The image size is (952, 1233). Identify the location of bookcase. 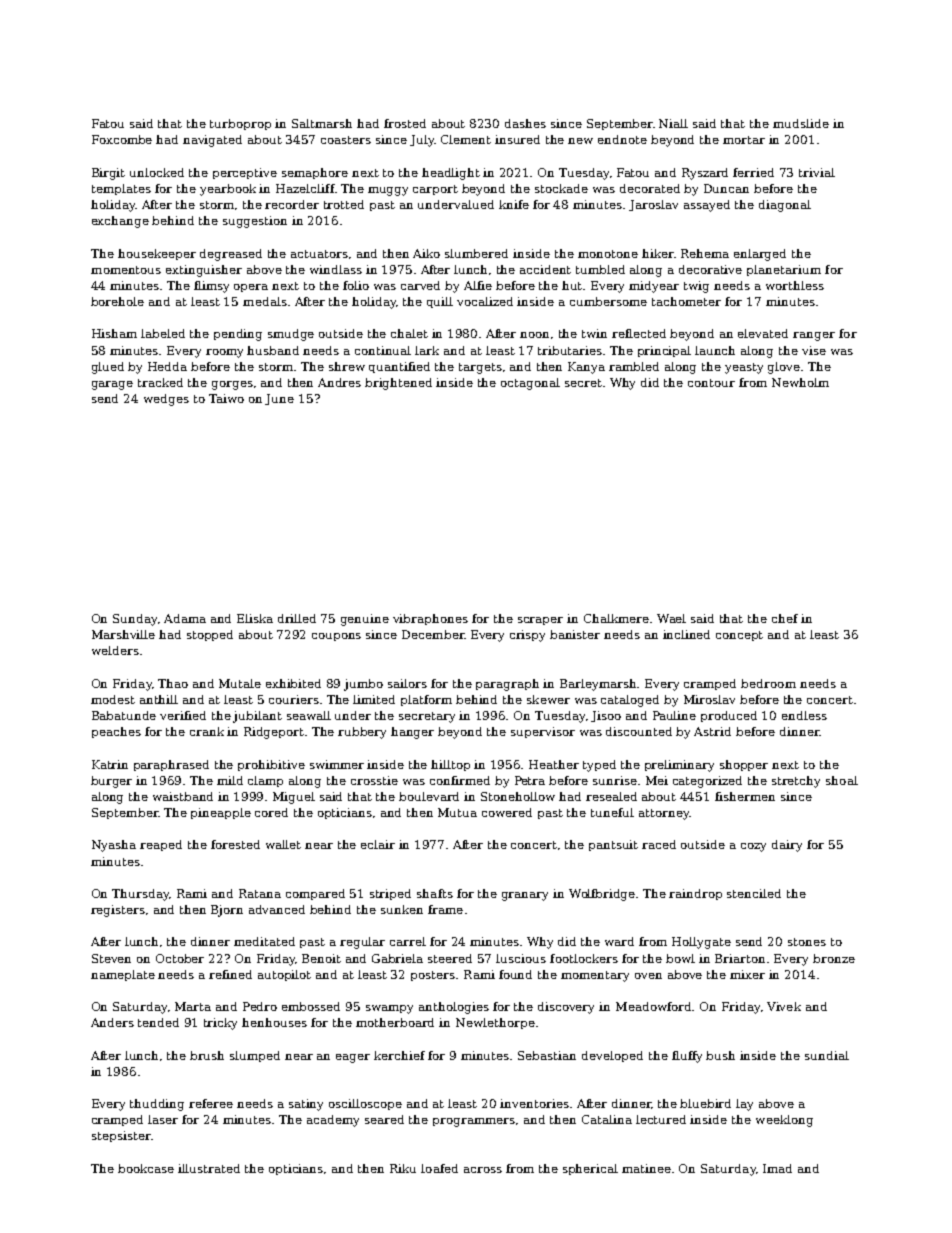
(146, 1168).
